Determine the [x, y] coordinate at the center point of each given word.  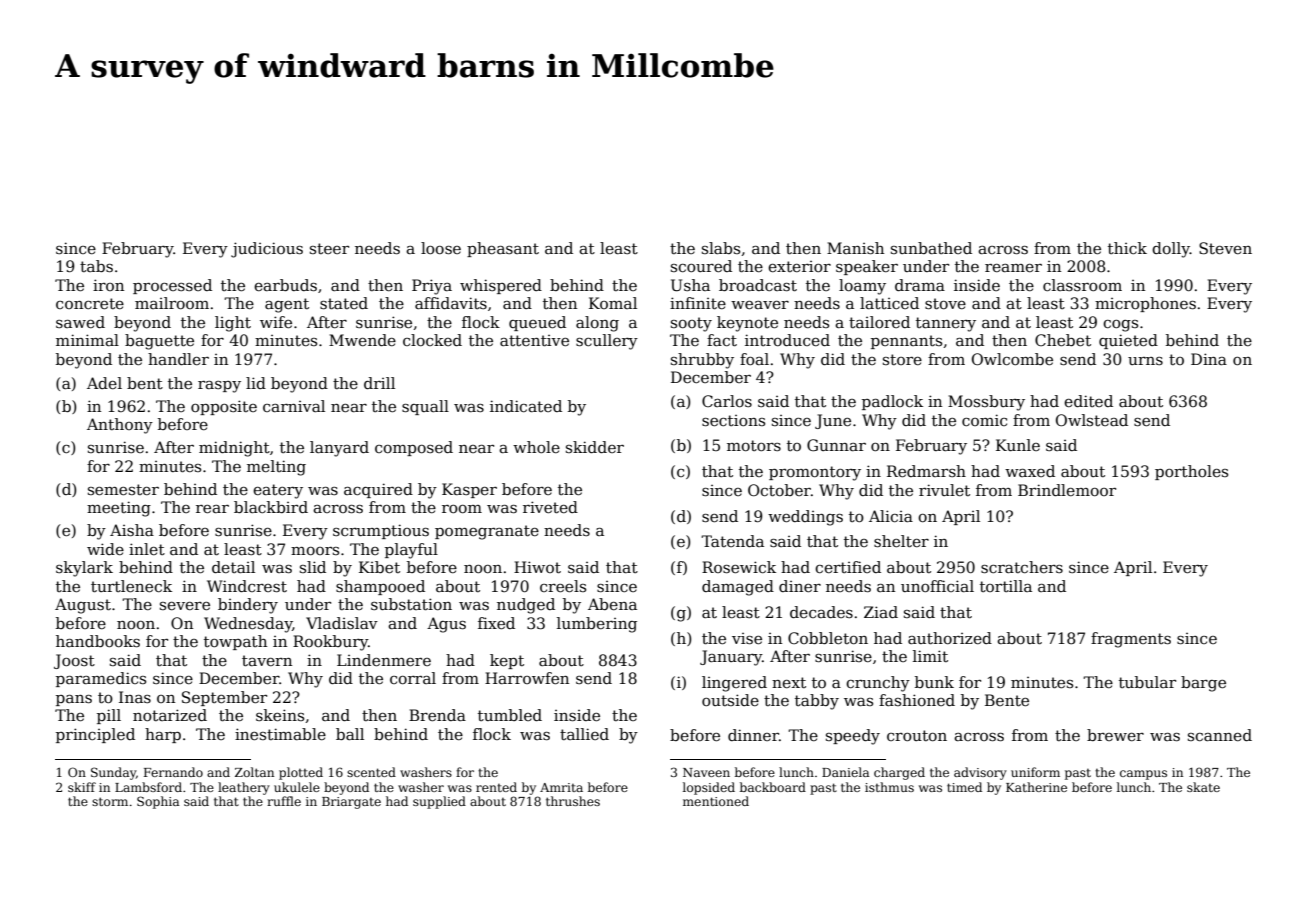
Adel [104, 383]
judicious [267, 250]
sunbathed [931, 248]
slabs [721, 248]
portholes [1191, 472]
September [224, 698]
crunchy [878, 684]
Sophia [158, 802]
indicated [526, 406]
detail [233, 567]
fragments [1131, 640]
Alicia [891, 516]
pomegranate [487, 532]
